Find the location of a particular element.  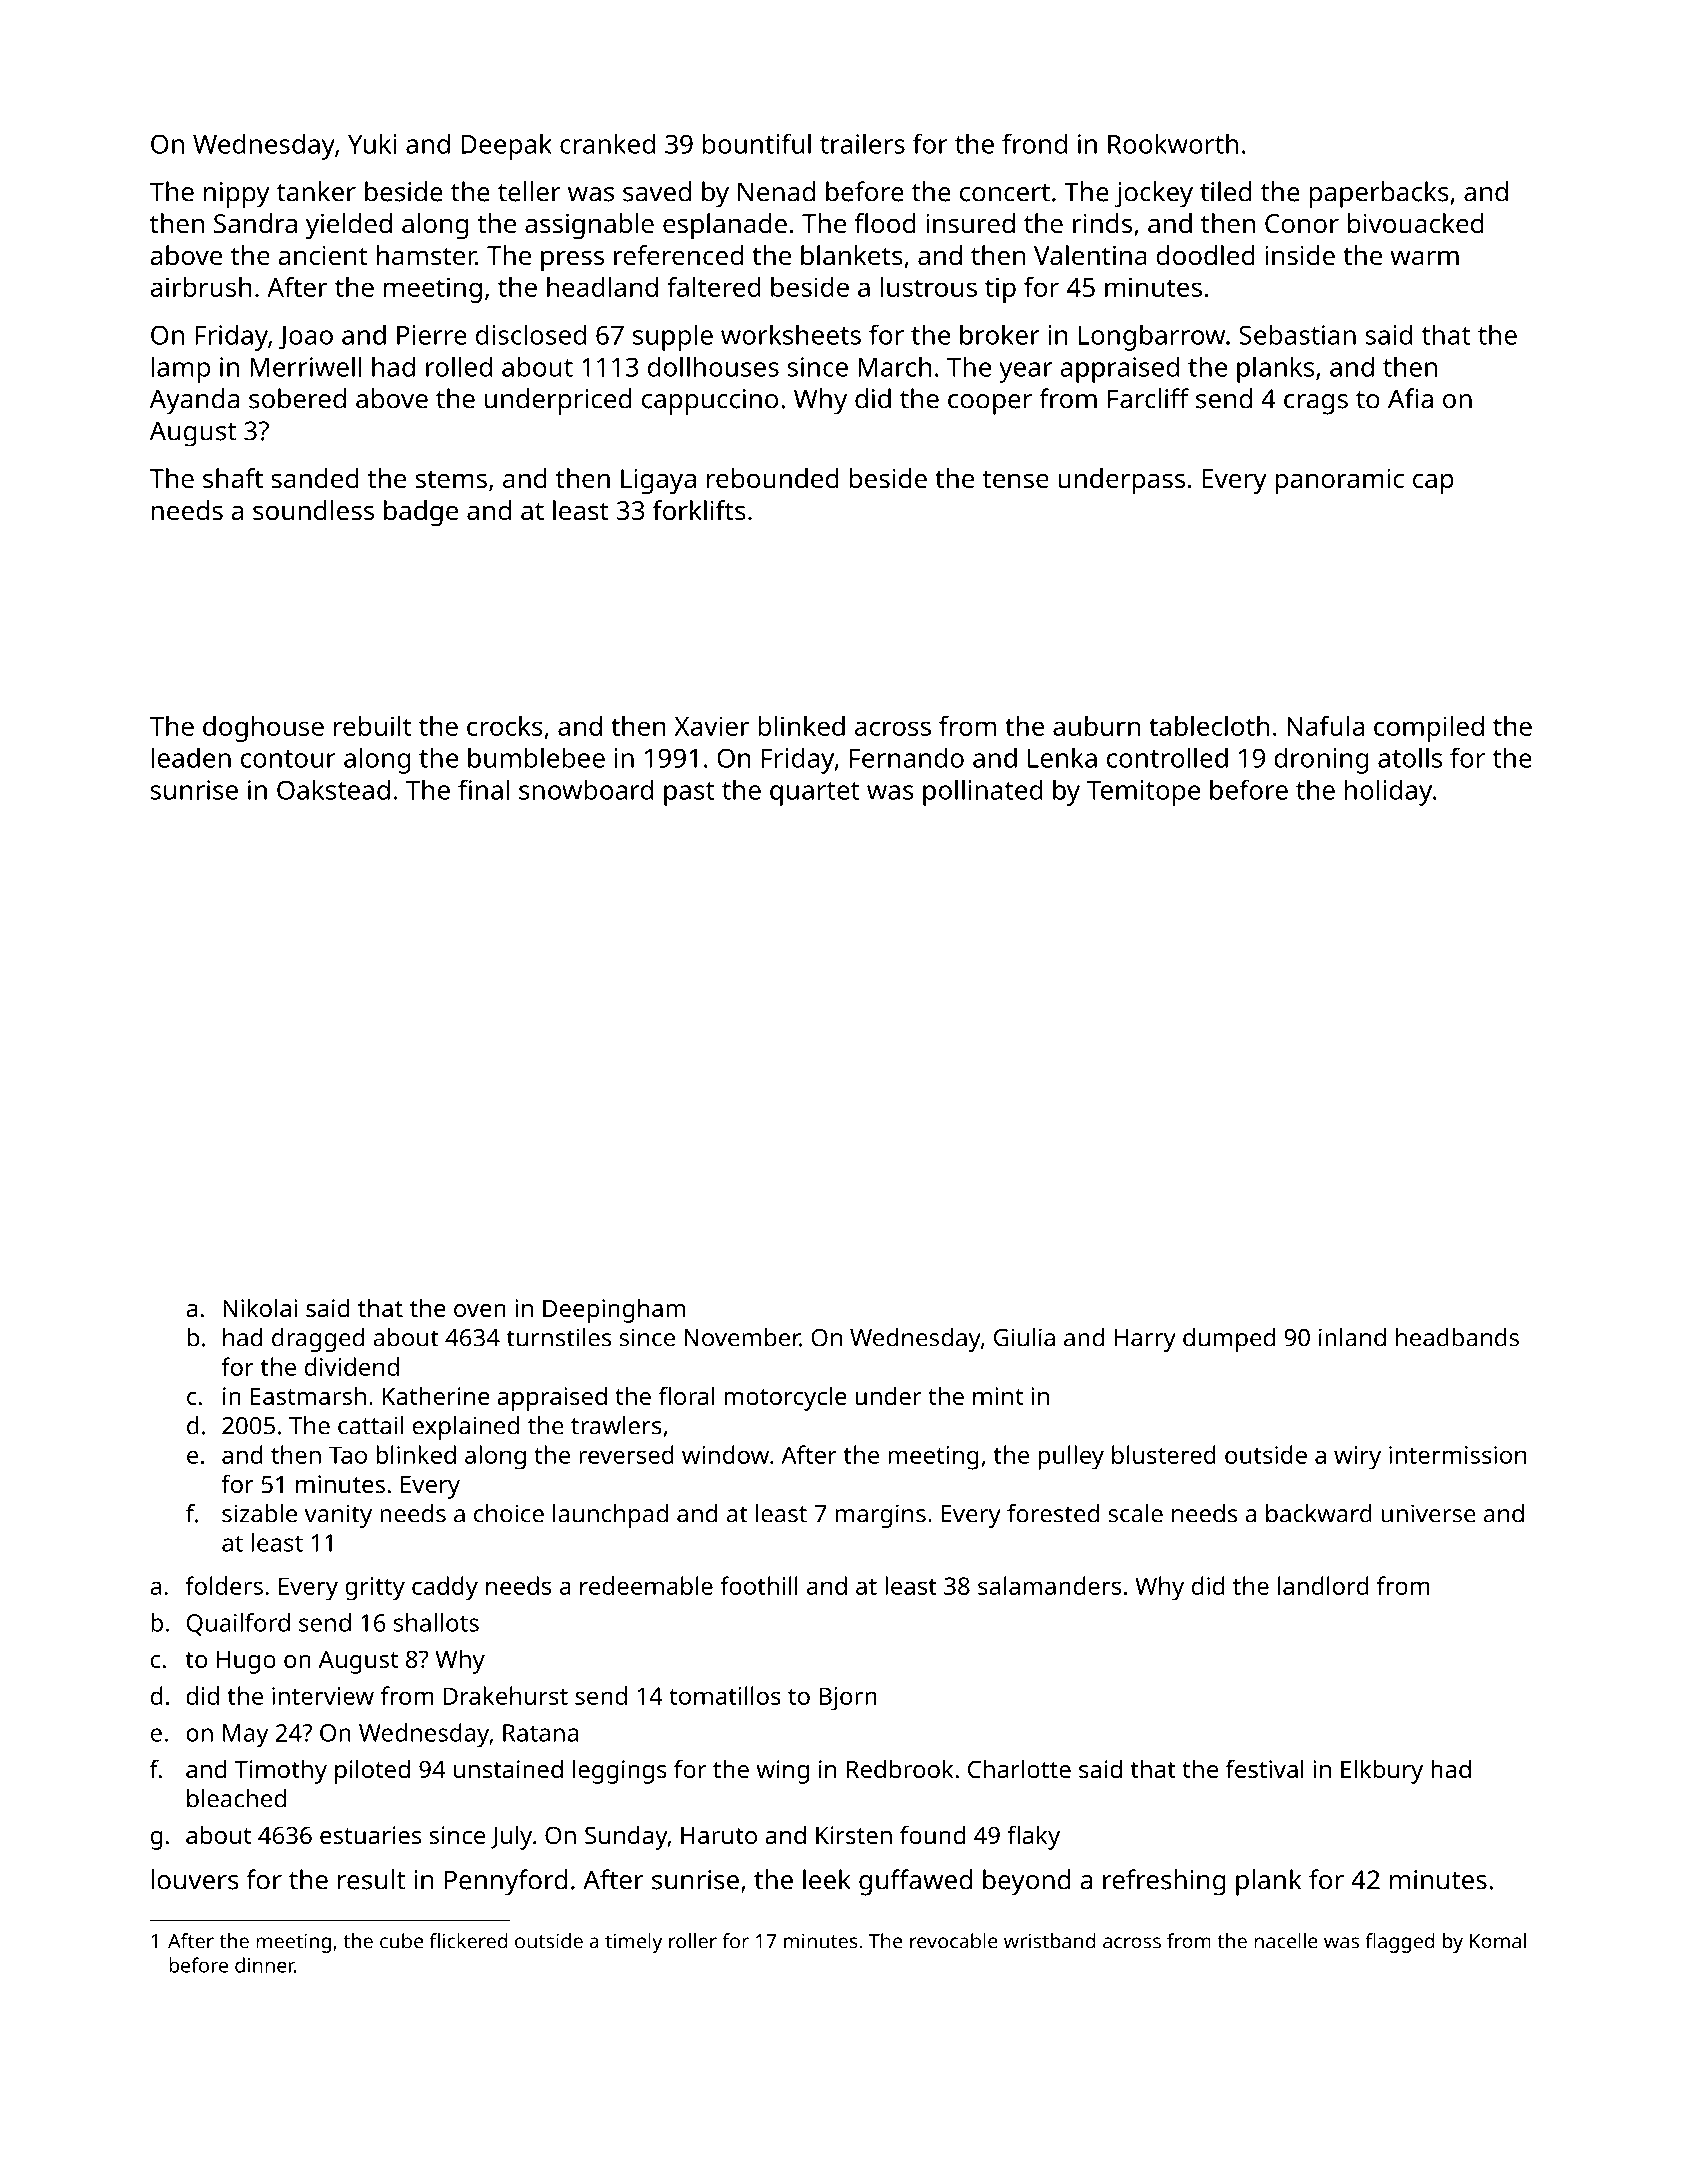

past is located at coordinates (689, 794).
